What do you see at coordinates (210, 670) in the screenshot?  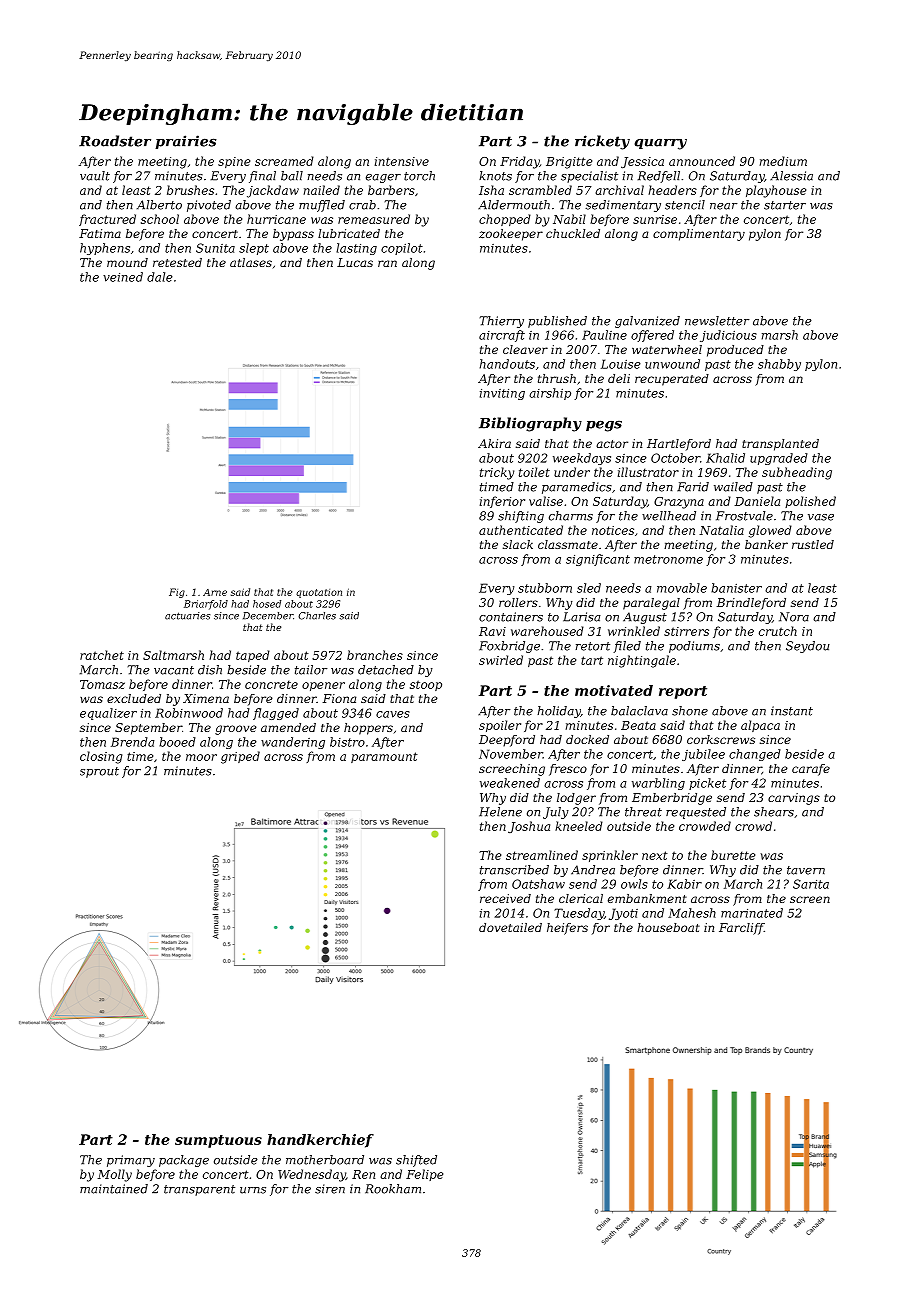 I see `dish` at bounding box center [210, 670].
